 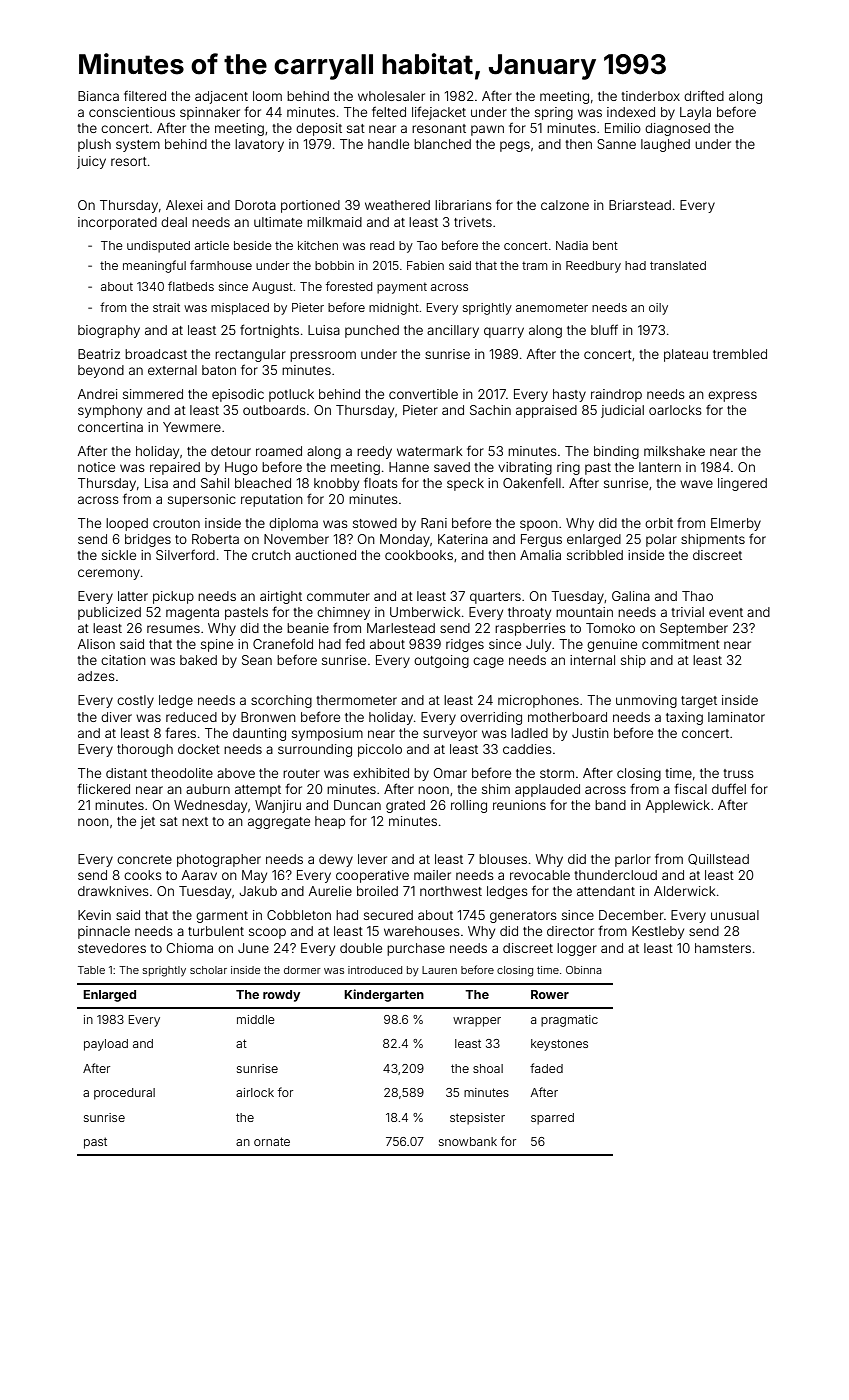 I want to click on procedural, so click(x=124, y=1094).
